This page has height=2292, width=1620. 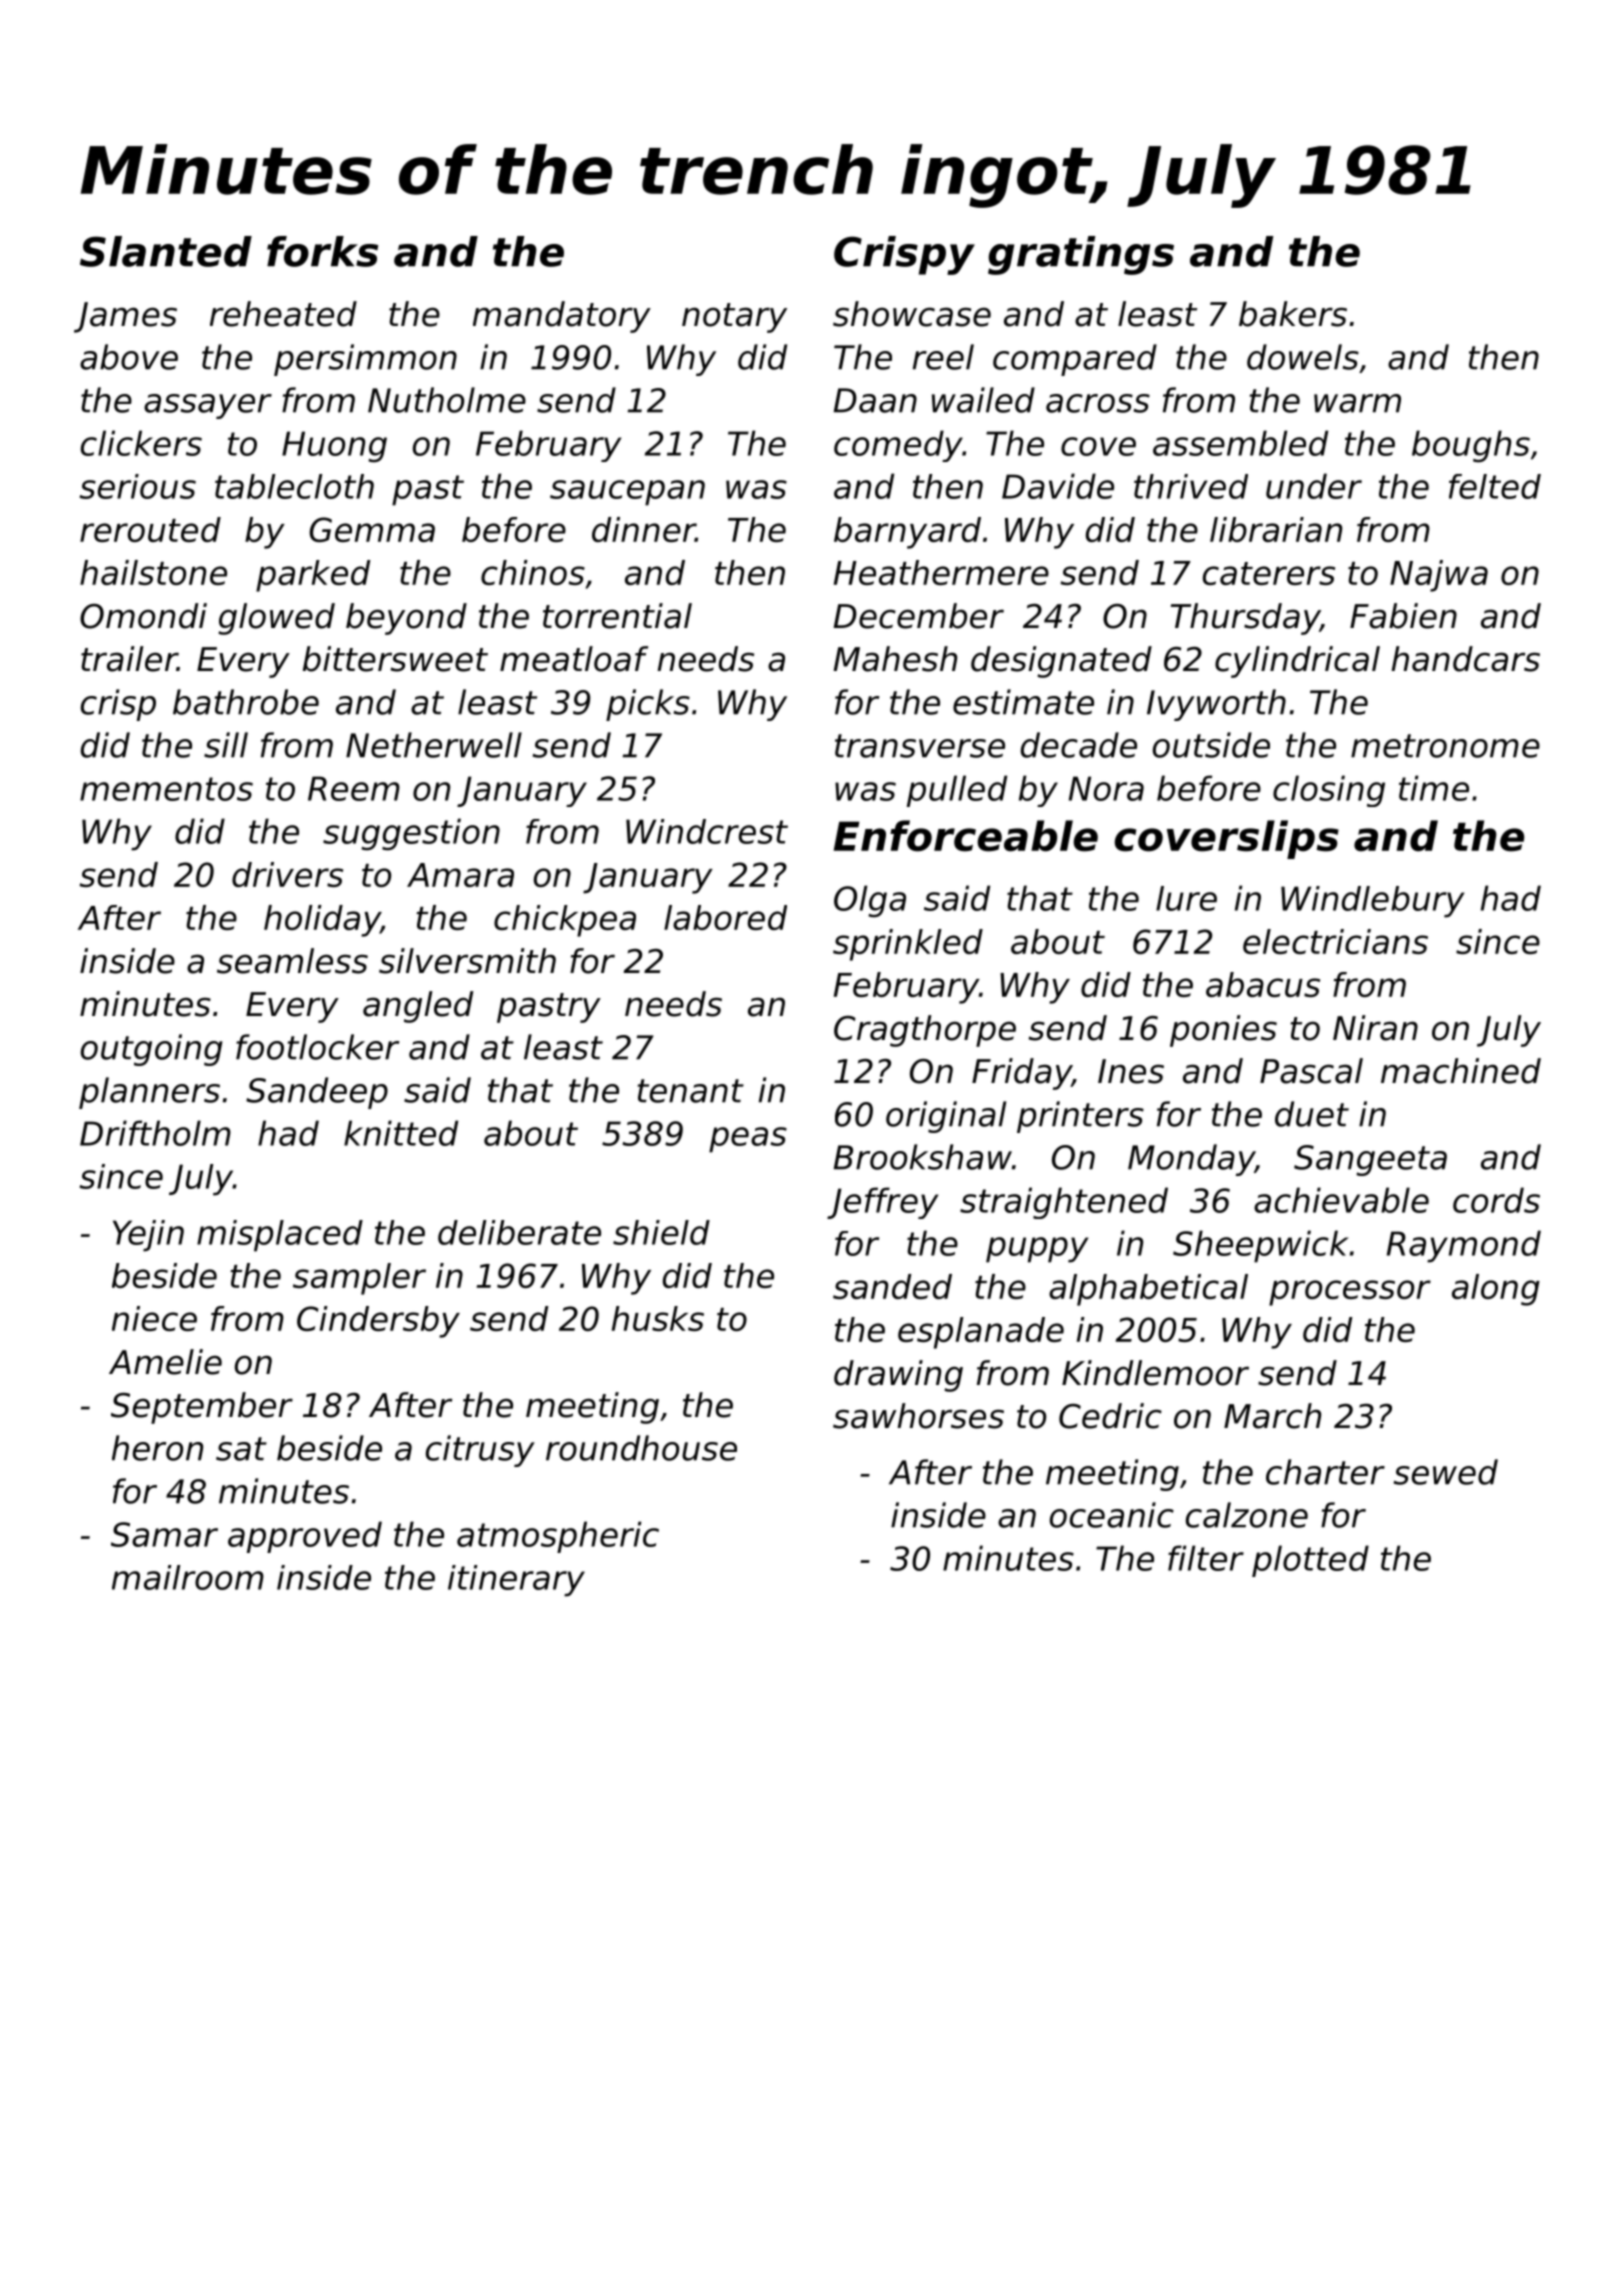 What do you see at coordinates (1310, 1561) in the page?
I see `plotted` at bounding box center [1310, 1561].
